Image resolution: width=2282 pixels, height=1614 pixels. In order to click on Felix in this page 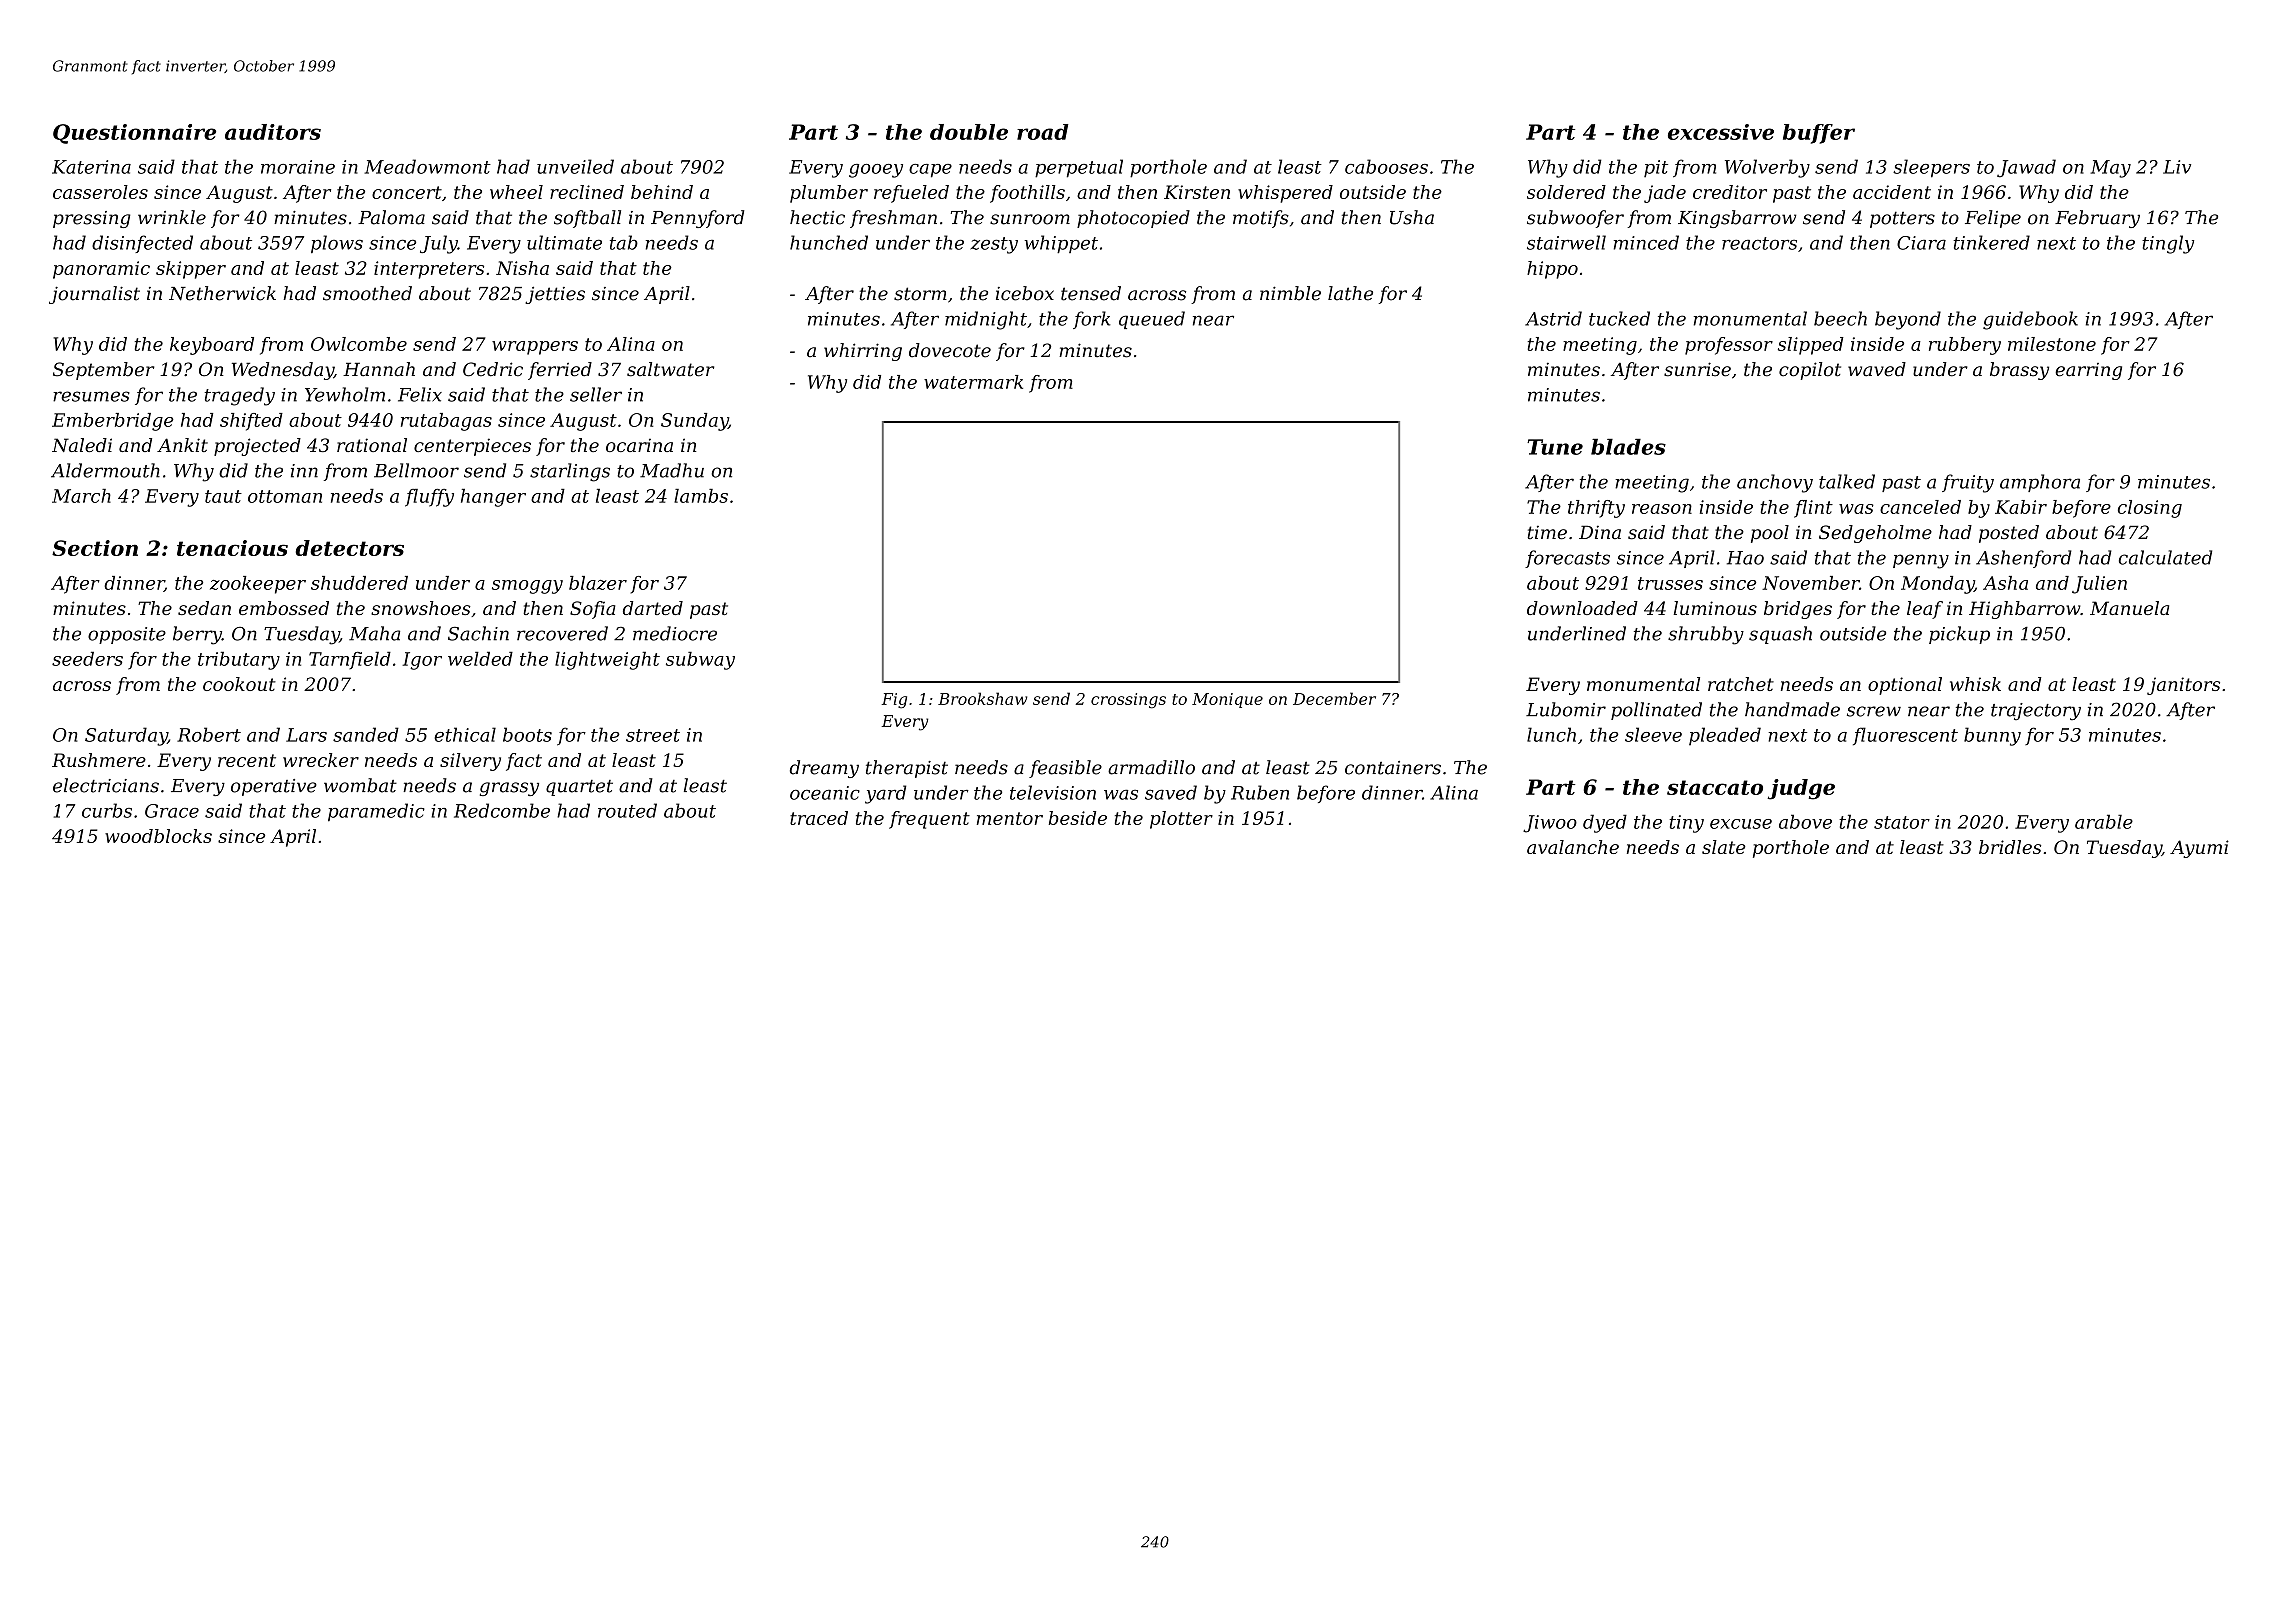, I will do `click(420, 394)`.
